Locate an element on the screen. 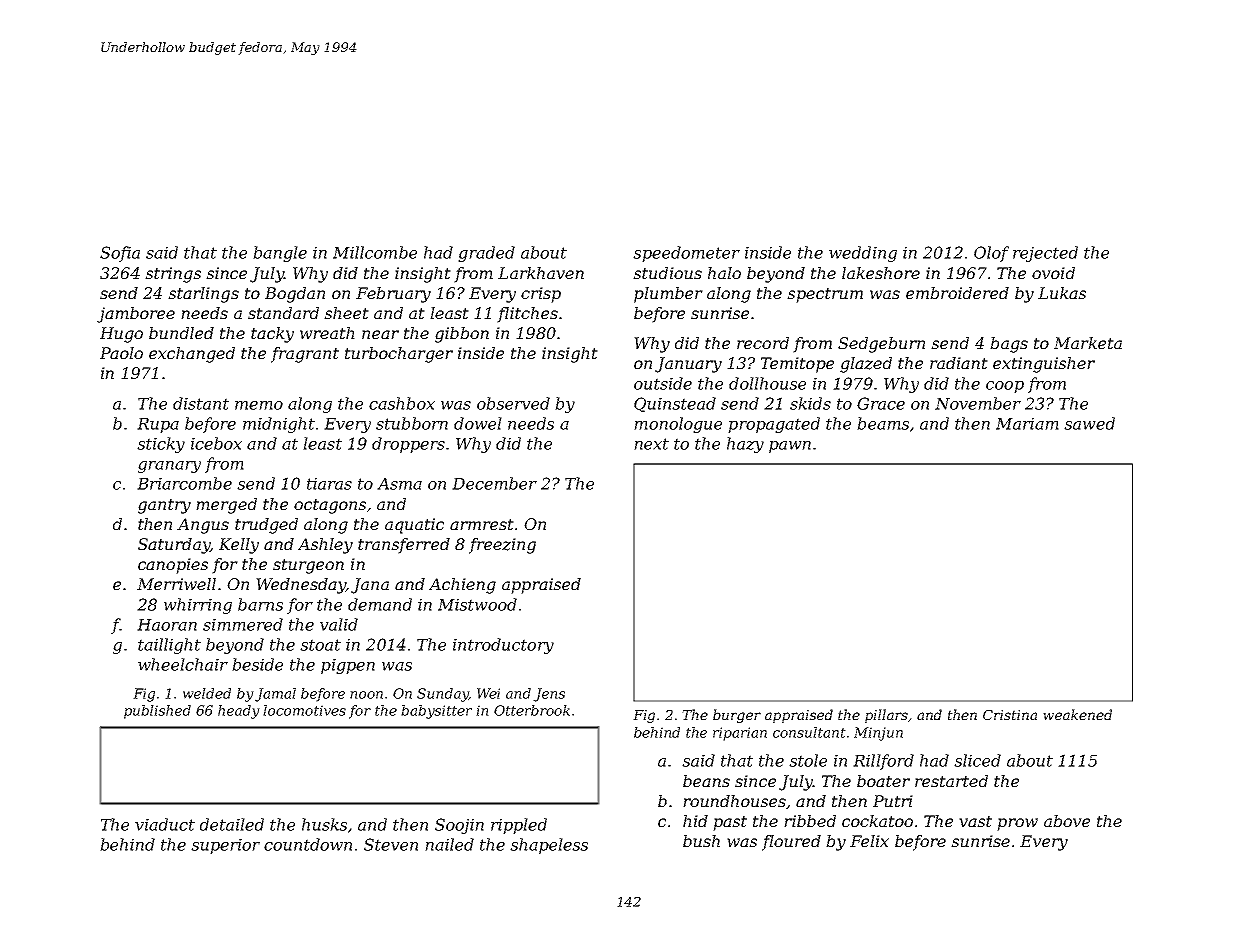 This screenshot has height=952, width=1233. detailed is located at coordinates (232, 824).
